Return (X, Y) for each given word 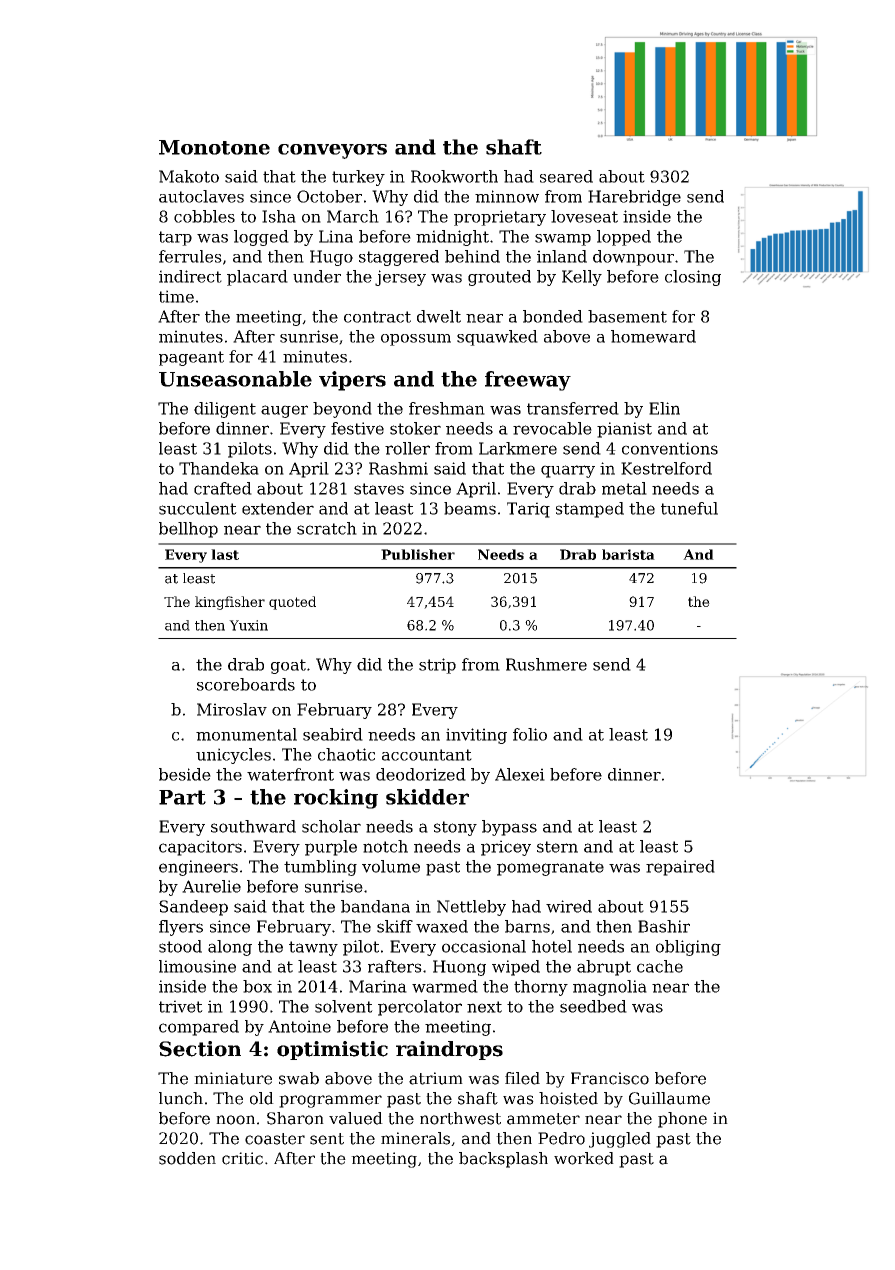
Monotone (214, 147)
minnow (507, 196)
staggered (399, 258)
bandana (375, 906)
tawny (313, 948)
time (176, 296)
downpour (633, 258)
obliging (688, 948)
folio (530, 734)
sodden (187, 1158)
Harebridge (634, 198)
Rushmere (546, 664)
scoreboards (246, 684)
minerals (415, 1138)
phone (682, 1120)
